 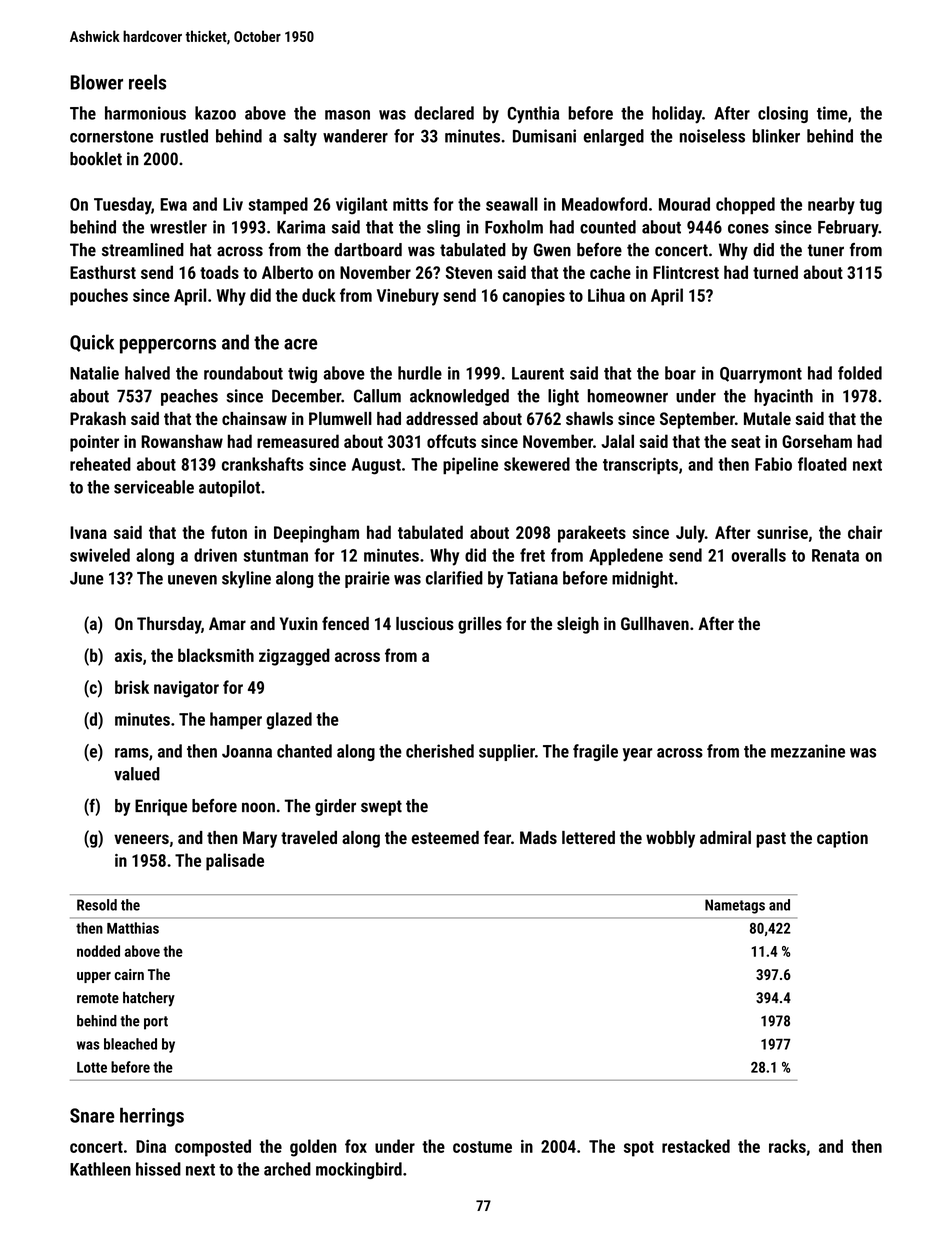 I want to click on Dina, so click(x=151, y=1146).
